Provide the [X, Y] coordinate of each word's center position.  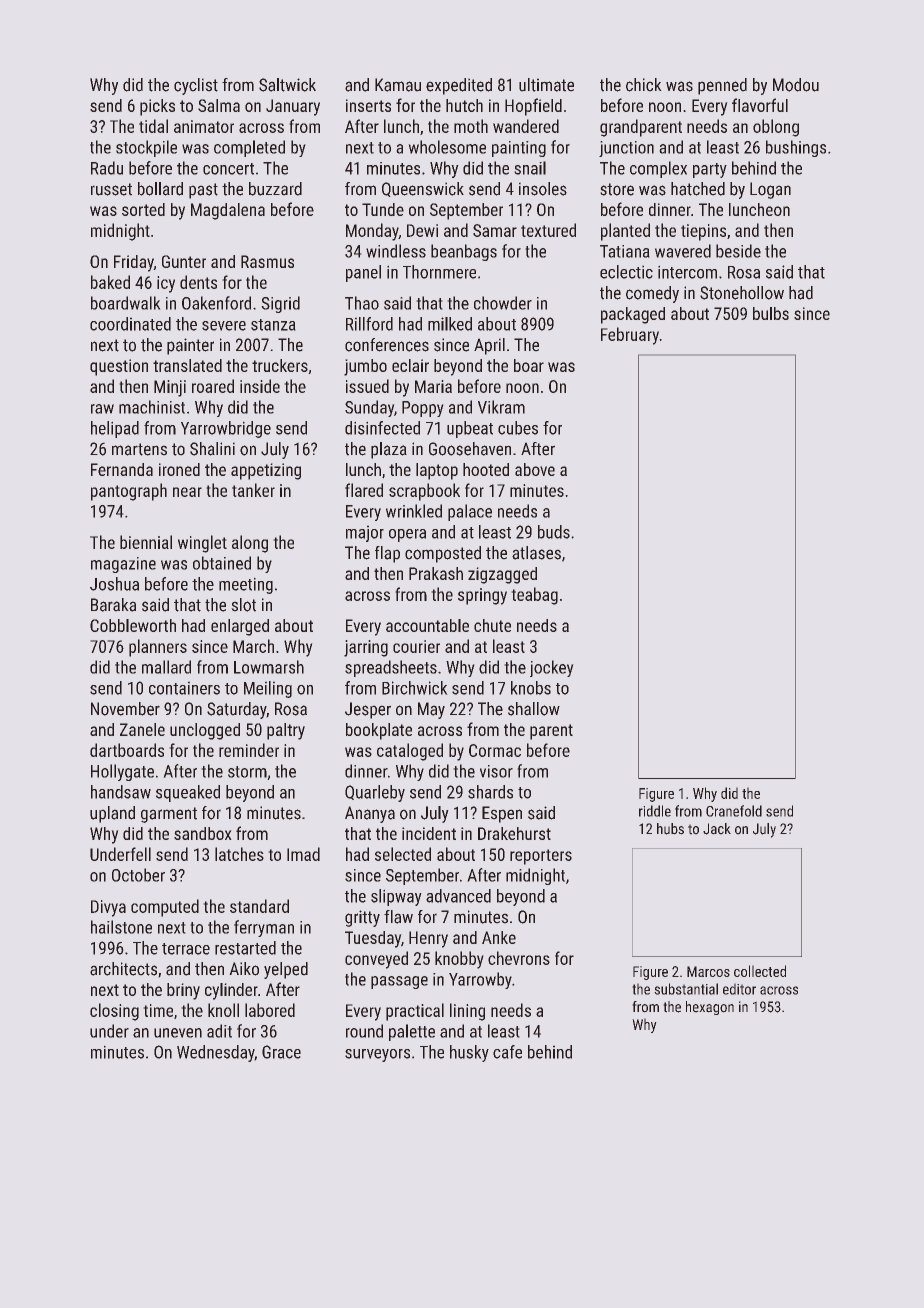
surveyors [377, 1055]
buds [554, 532]
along [250, 544]
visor [496, 771]
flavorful [760, 105]
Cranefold [734, 811]
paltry [286, 731]
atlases [536, 553]
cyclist [196, 86]
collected [760, 971]
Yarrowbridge [226, 429]
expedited [459, 86]
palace [470, 512]
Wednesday [216, 1053]
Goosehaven [470, 449]
